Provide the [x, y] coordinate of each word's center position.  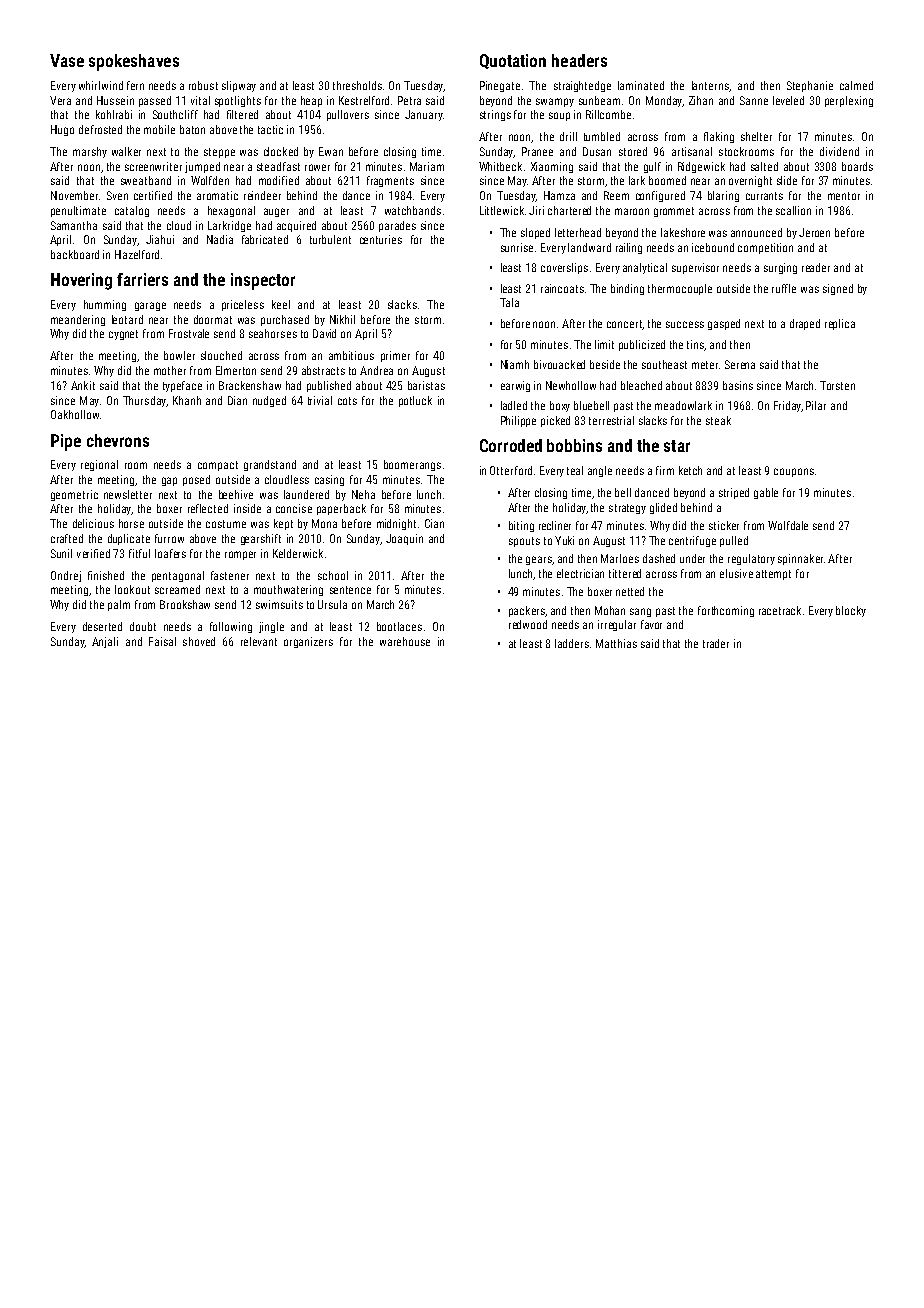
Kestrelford [364, 100]
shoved [199, 641]
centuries [381, 239]
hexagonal [231, 211]
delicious [93, 523]
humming [105, 305]
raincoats [562, 288]
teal [575, 470]
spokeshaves [134, 62]
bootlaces [399, 626]
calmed [856, 85]
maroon [632, 211]
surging [780, 268]
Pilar [816, 405]
